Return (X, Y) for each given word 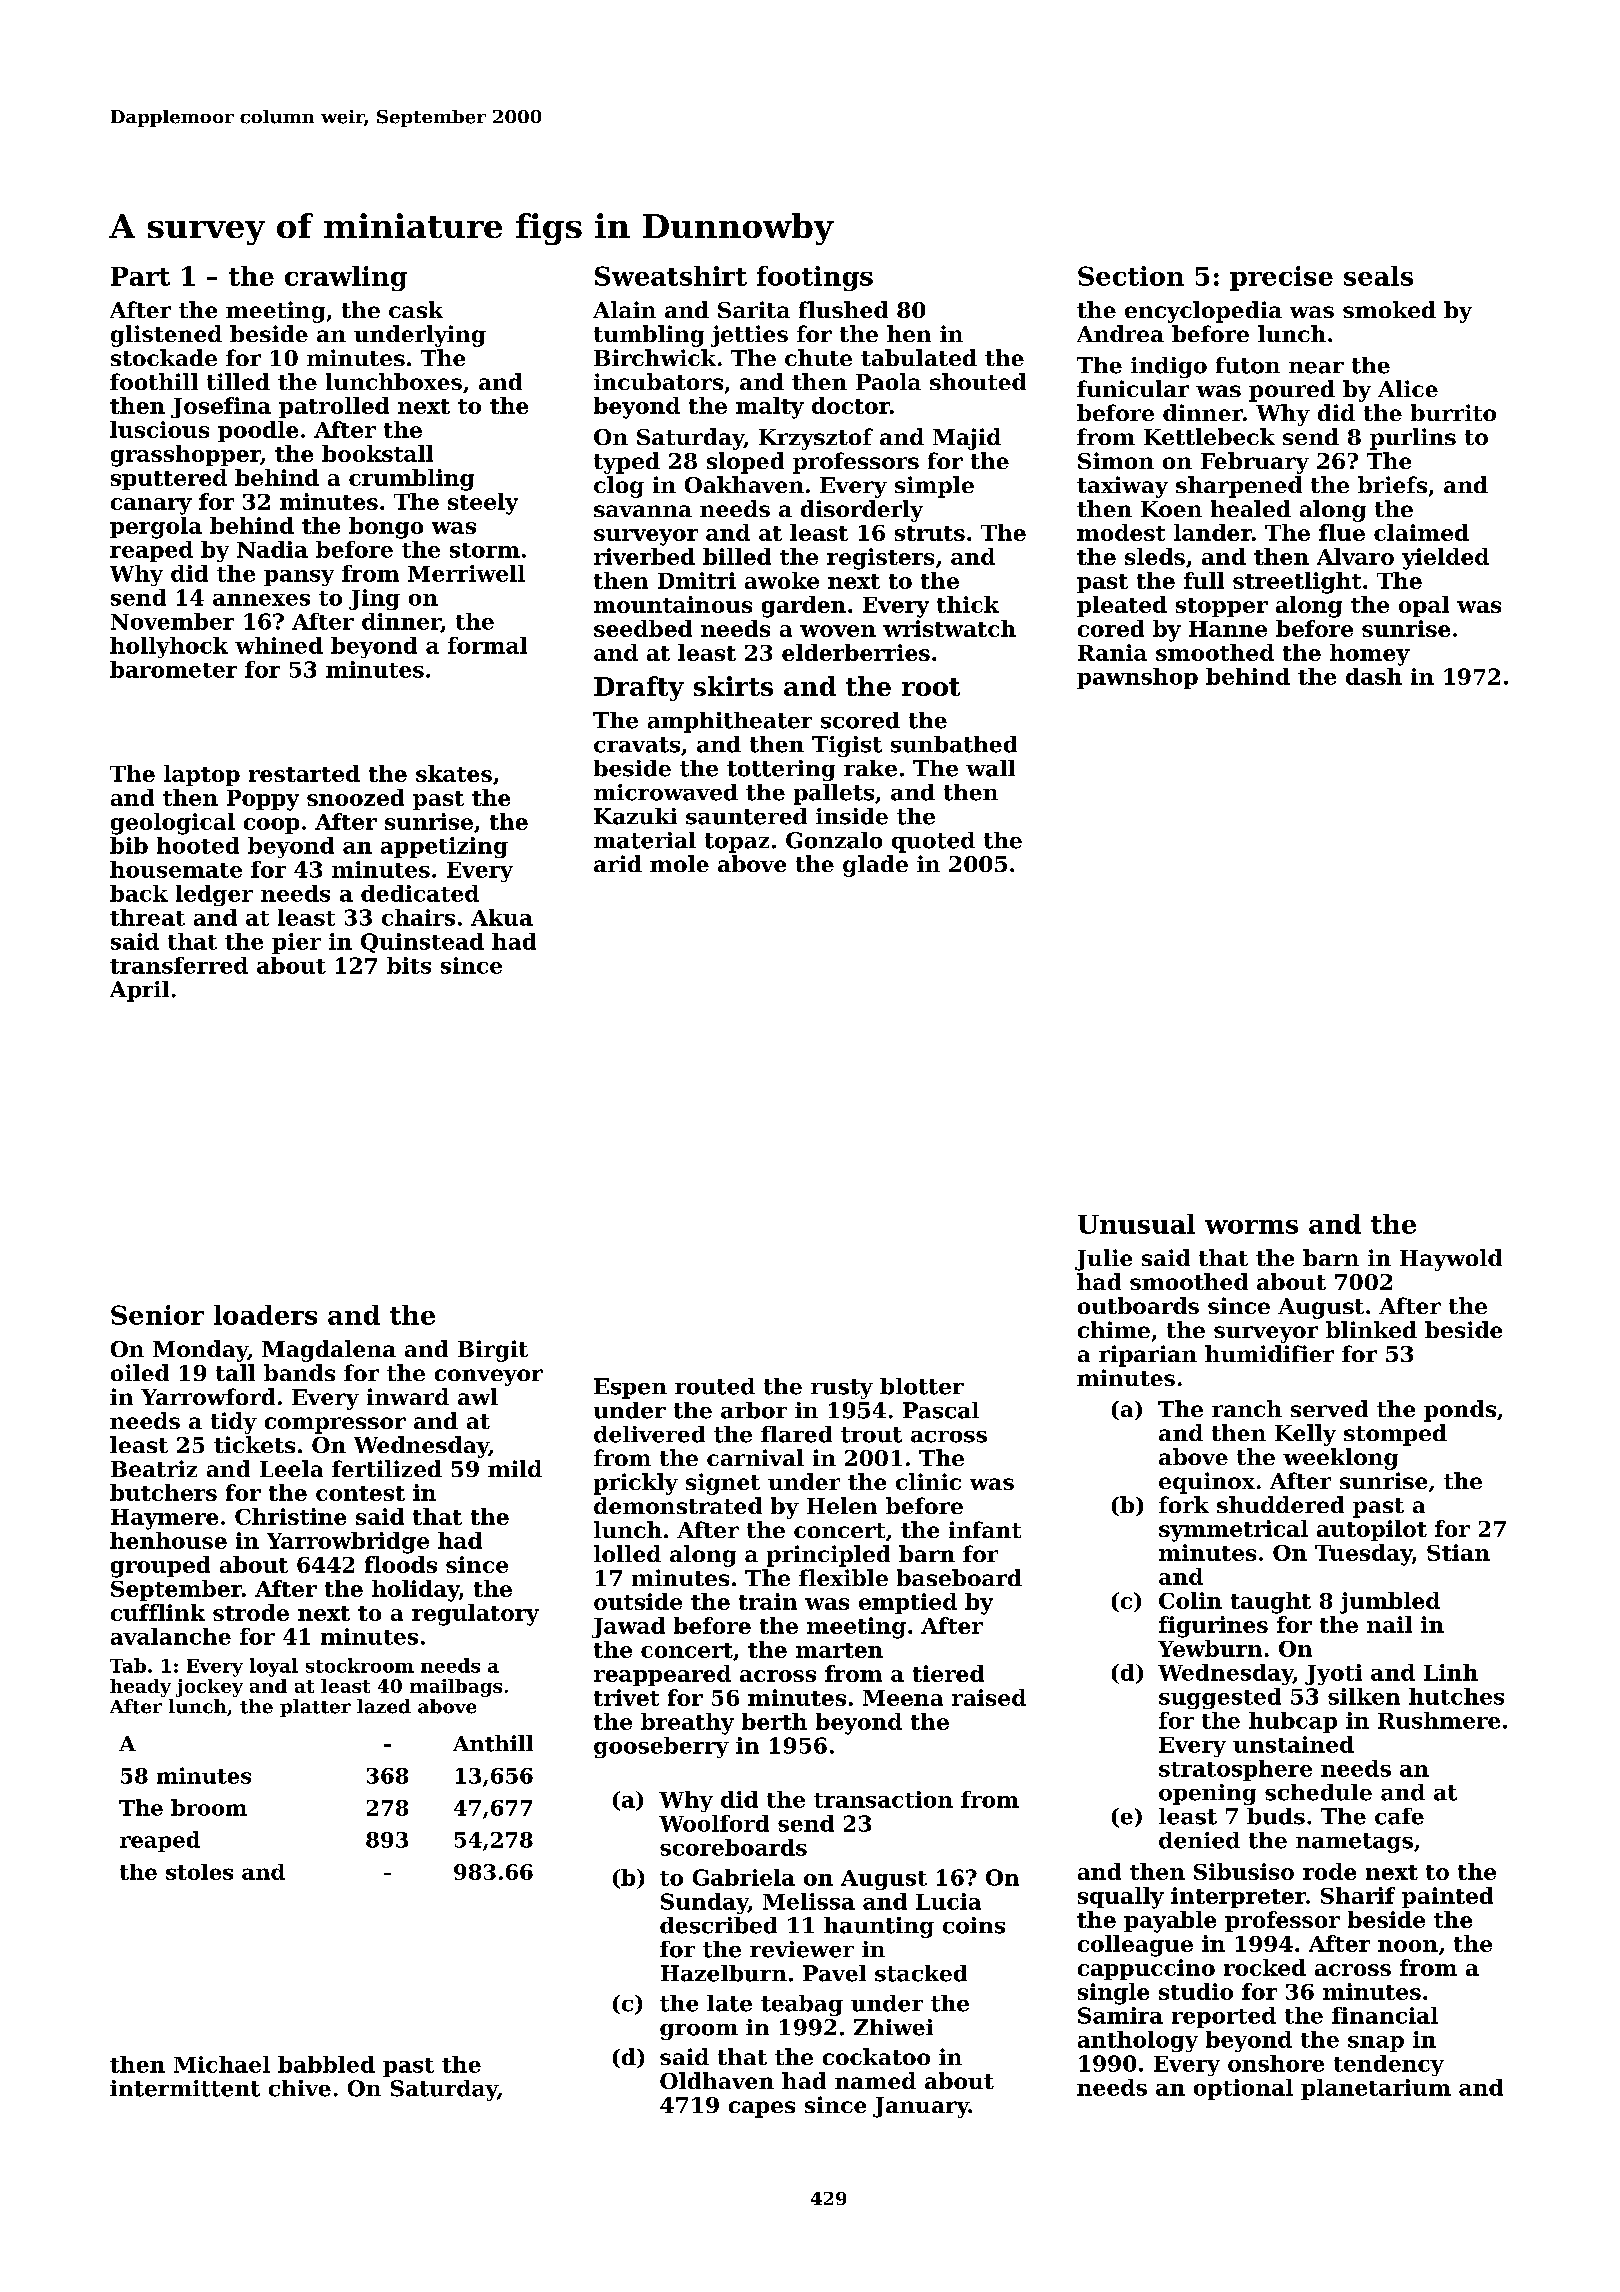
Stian (1458, 1552)
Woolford (714, 1823)
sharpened (1239, 487)
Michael (222, 2064)
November (172, 621)
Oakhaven (744, 484)
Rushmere (1439, 1720)
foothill (154, 381)
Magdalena (329, 1351)
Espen (630, 1388)
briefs (1392, 484)
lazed (384, 1706)
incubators (658, 381)
